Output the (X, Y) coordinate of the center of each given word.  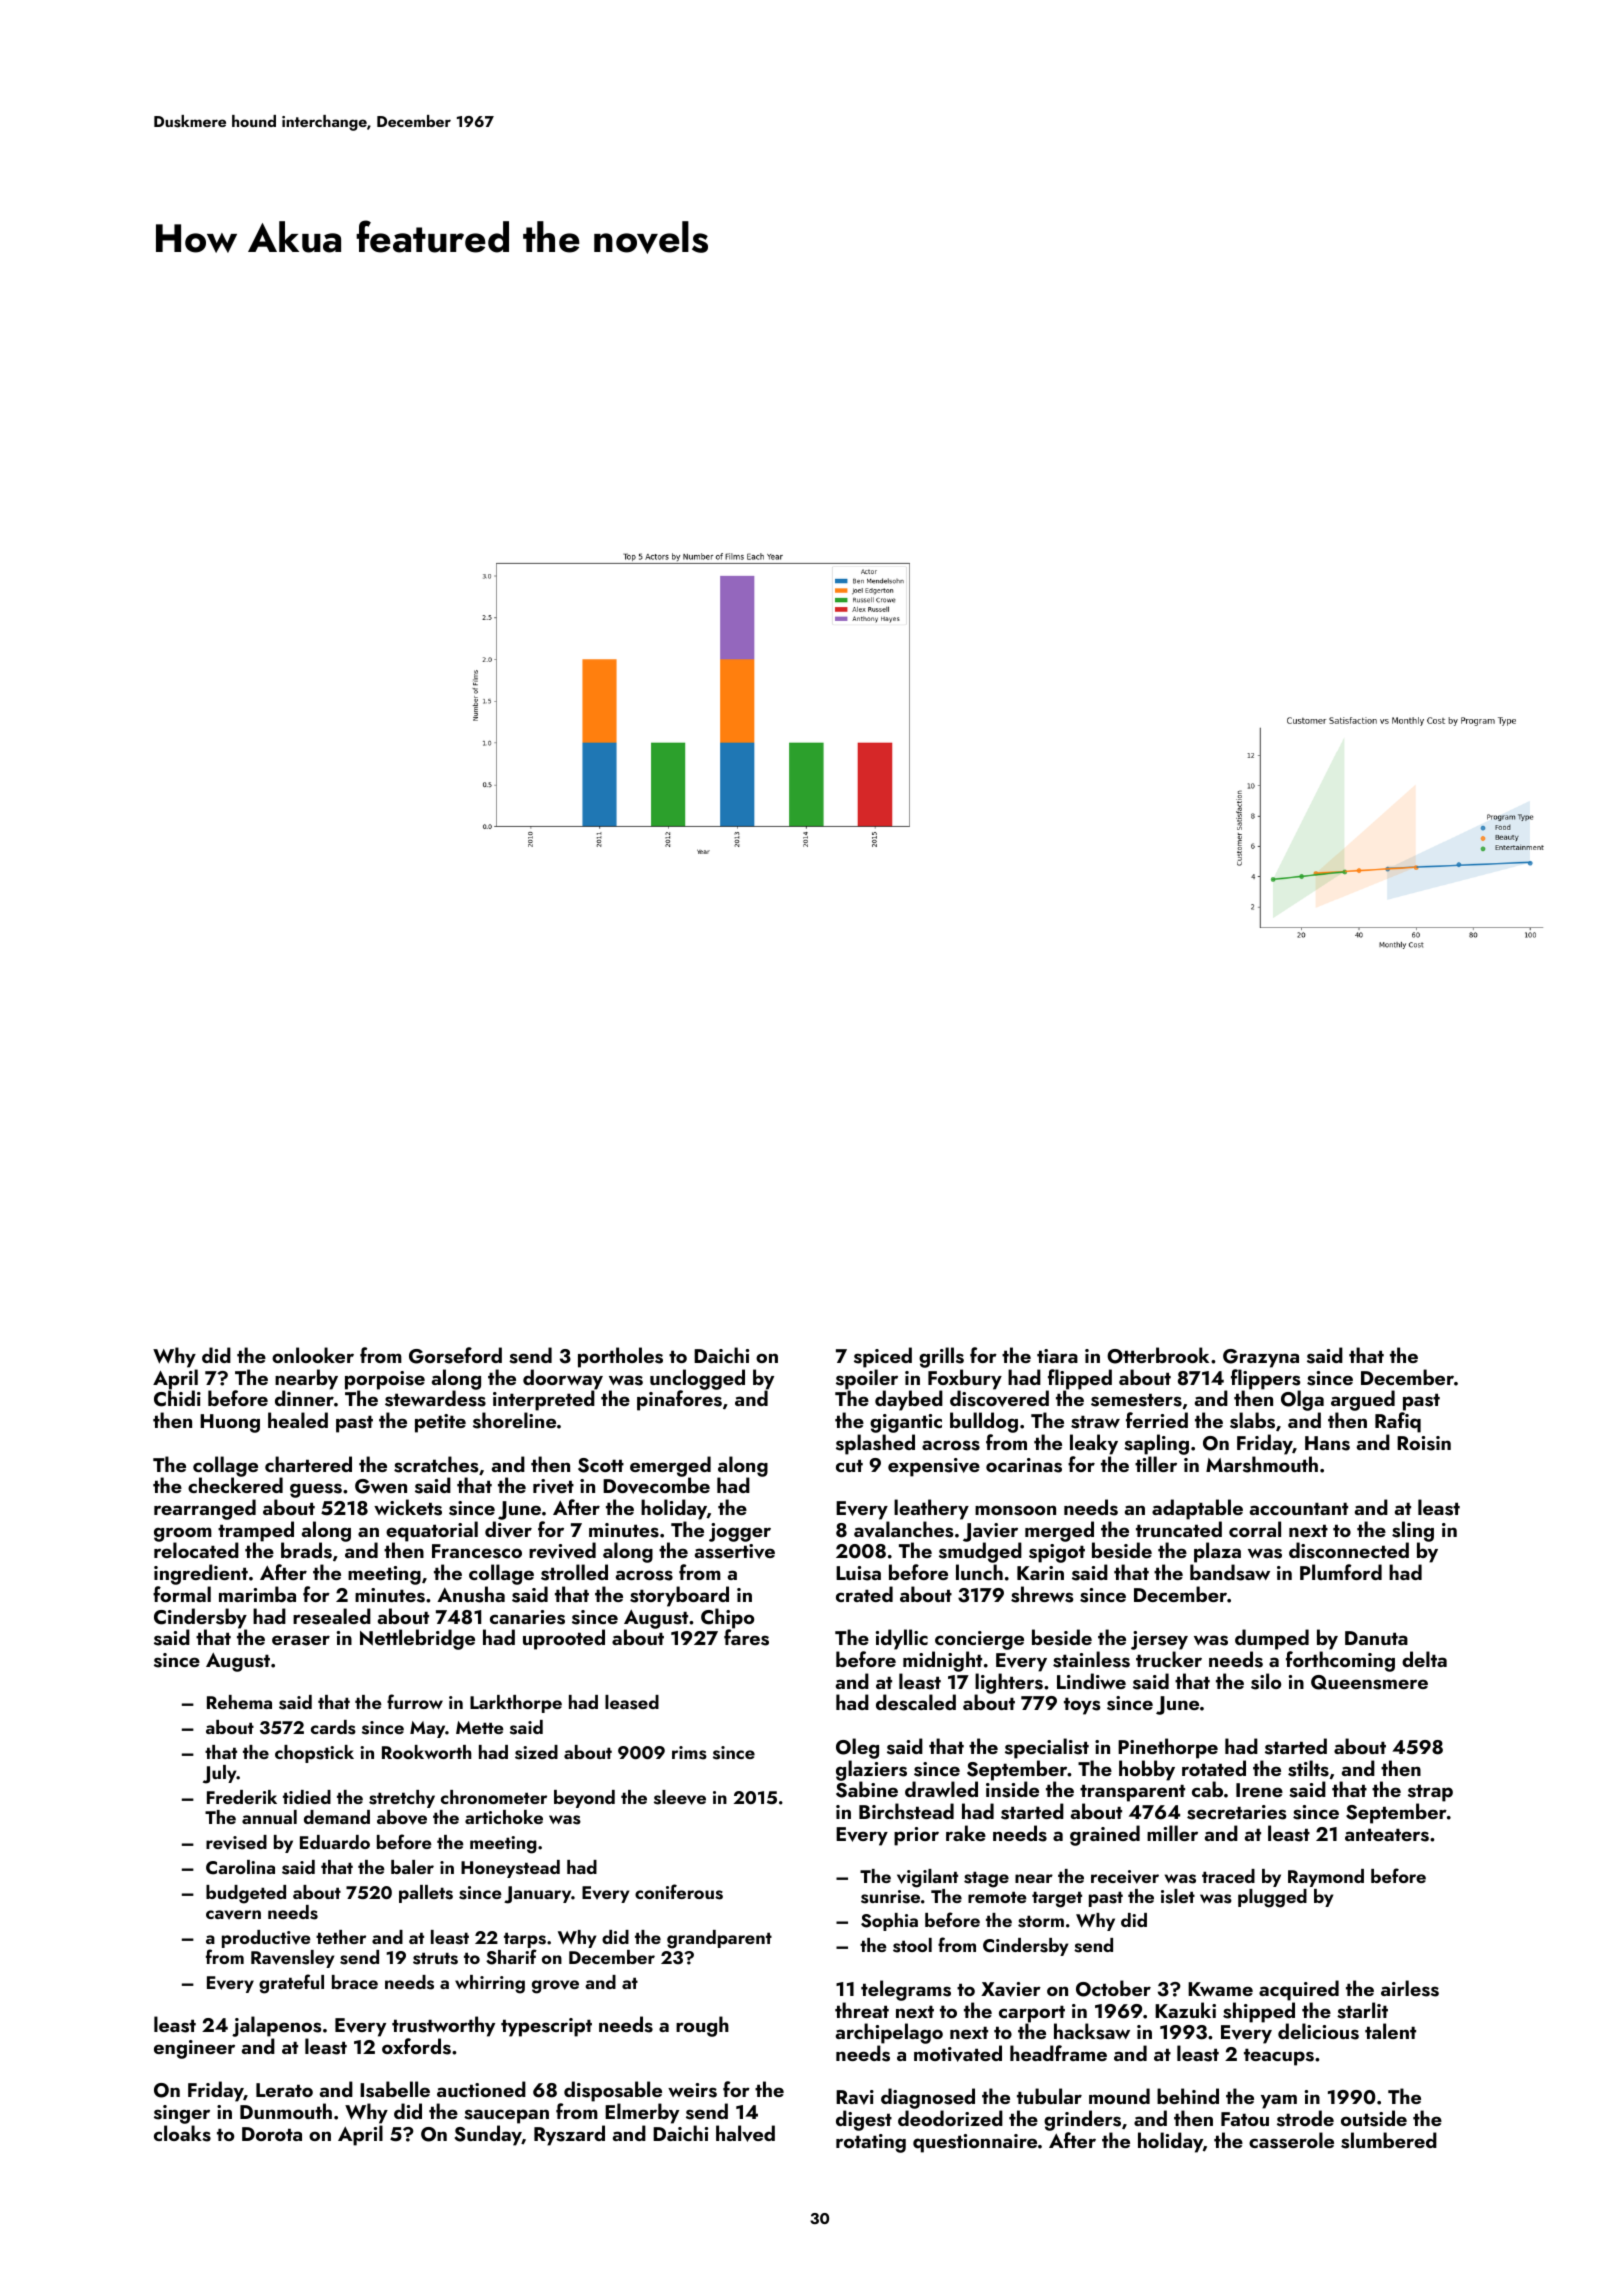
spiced (883, 1357)
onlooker (313, 1355)
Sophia (889, 1922)
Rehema (239, 1702)
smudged (980, 1553)
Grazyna (1261, 1358)
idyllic (902, 1639)
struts (435, 1958)
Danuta (1376, 1638)
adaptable (1197, 1509)
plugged (1272, 1898)
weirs (692, 2090)
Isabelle (395, 2089)
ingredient (201, 1574)
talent (1390, 2031)
